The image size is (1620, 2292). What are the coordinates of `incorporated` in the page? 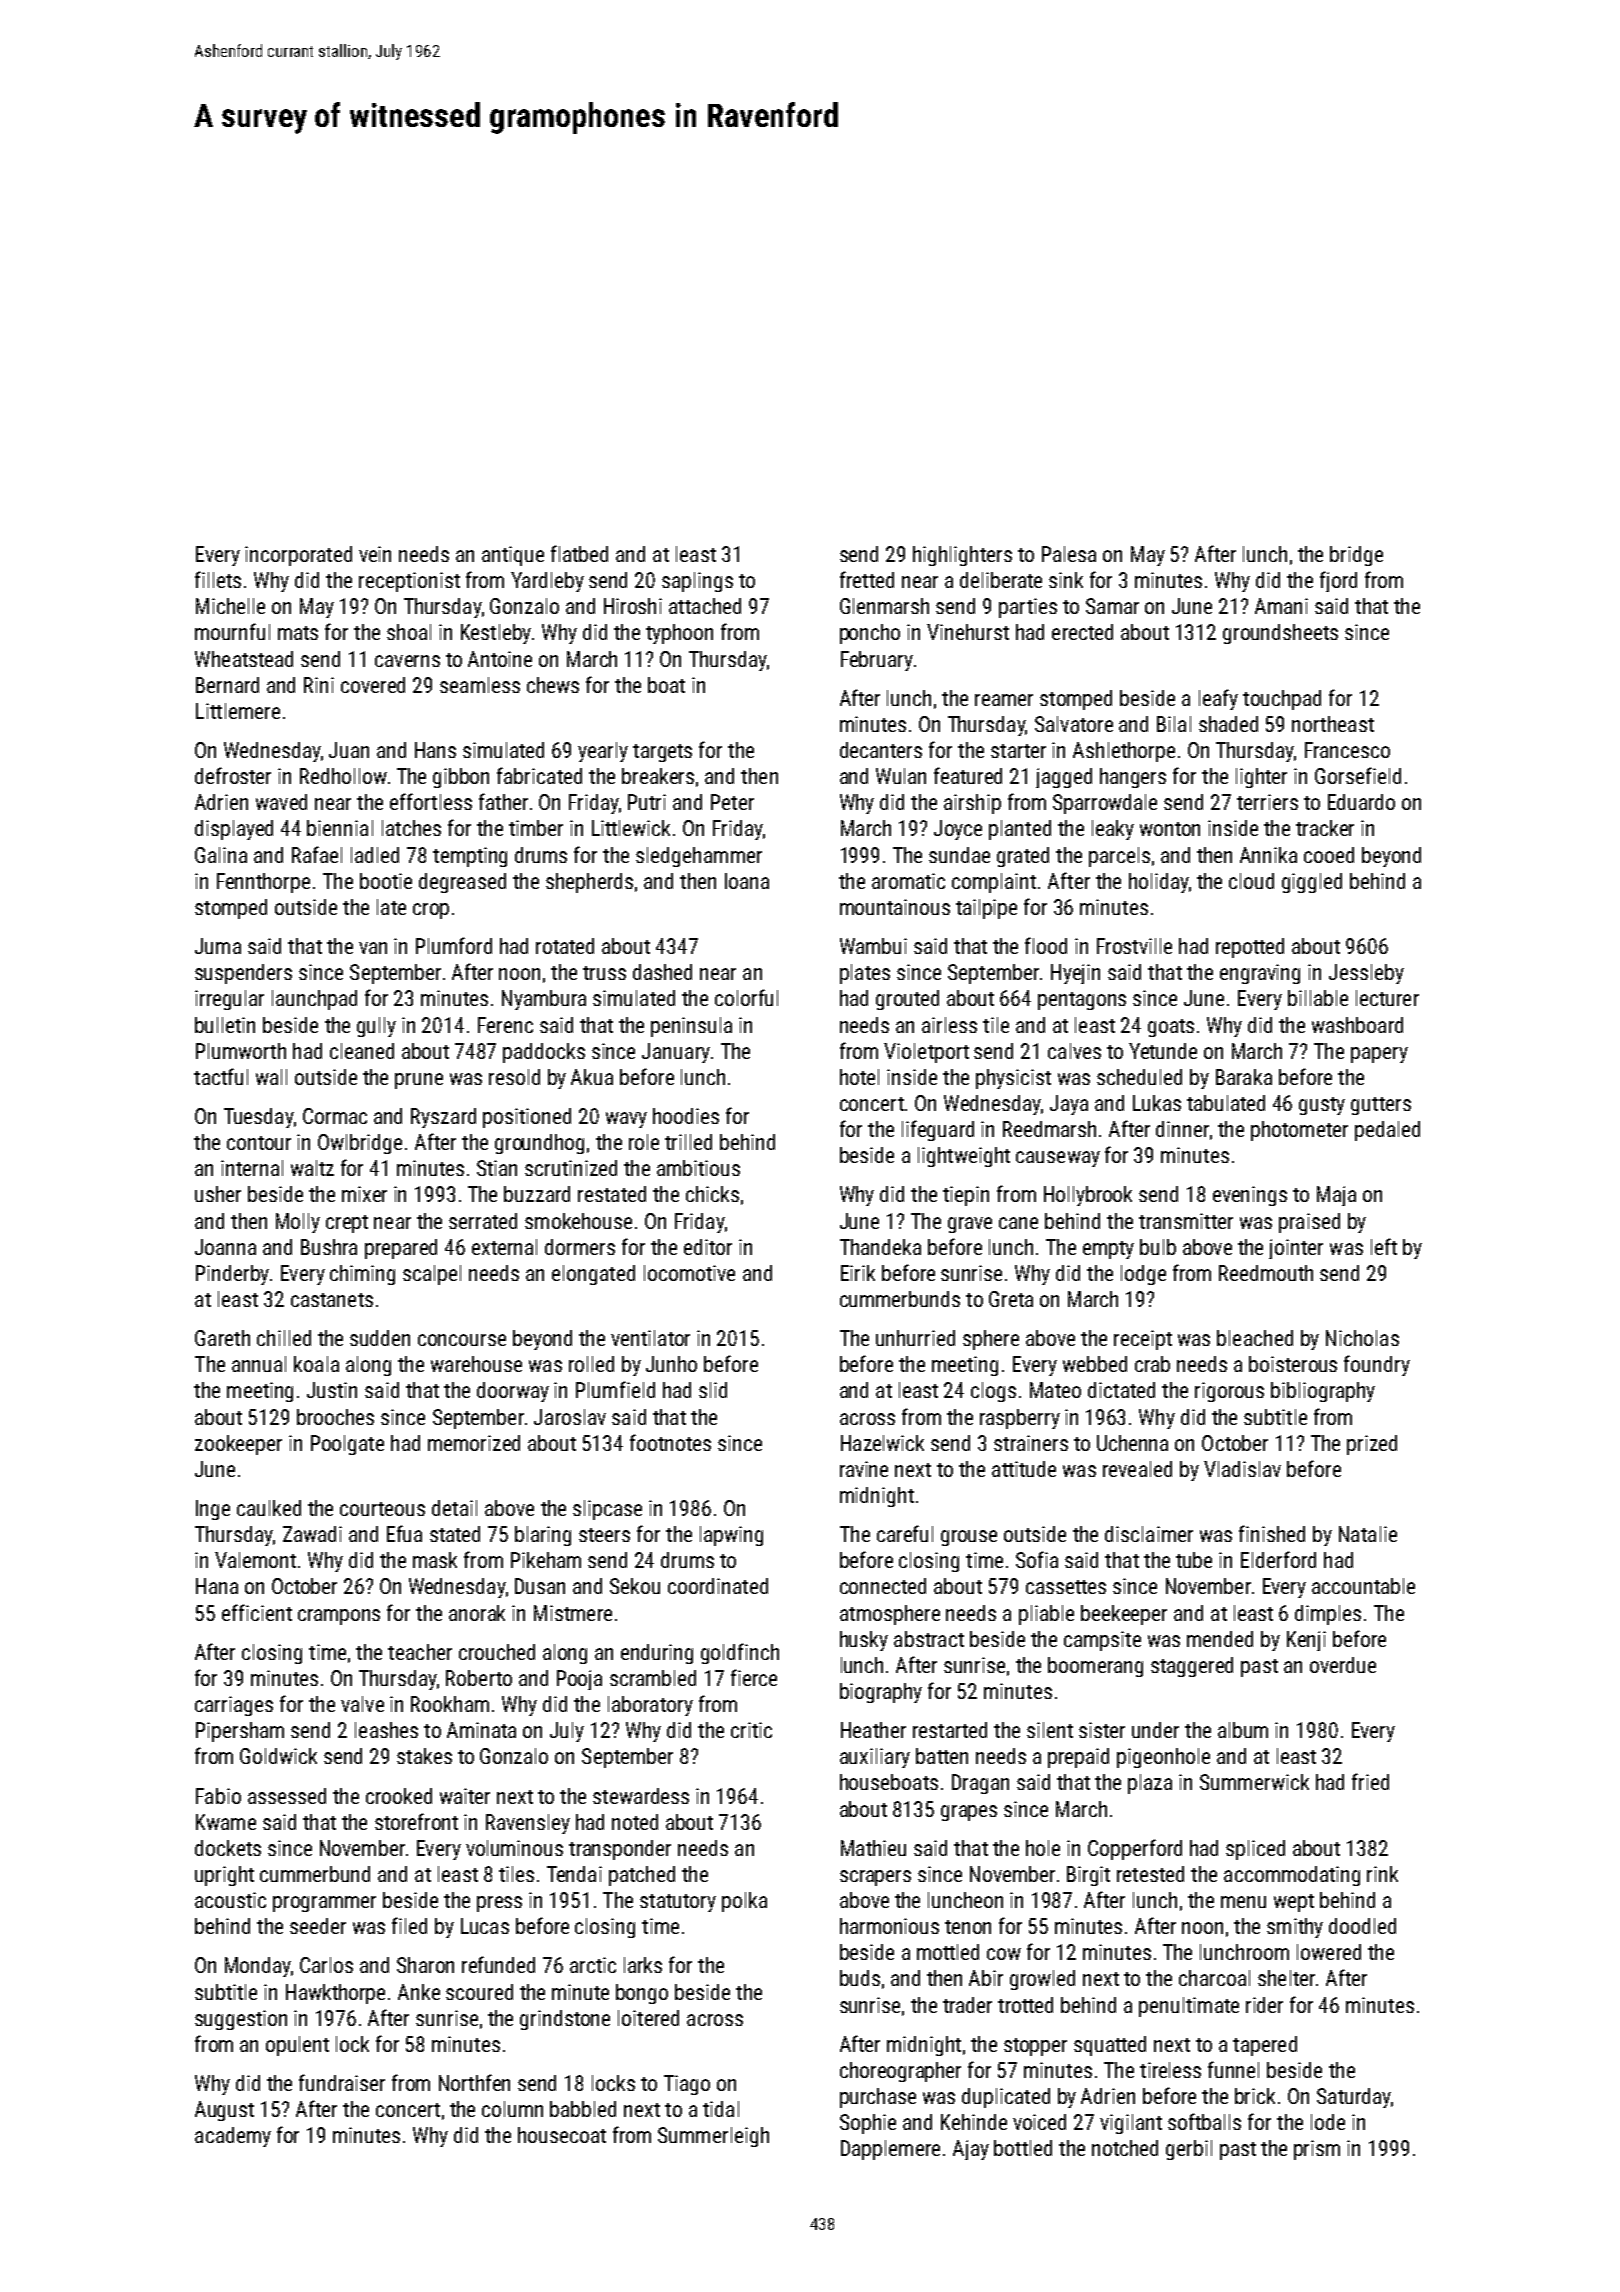 It's located at (298, 556).
